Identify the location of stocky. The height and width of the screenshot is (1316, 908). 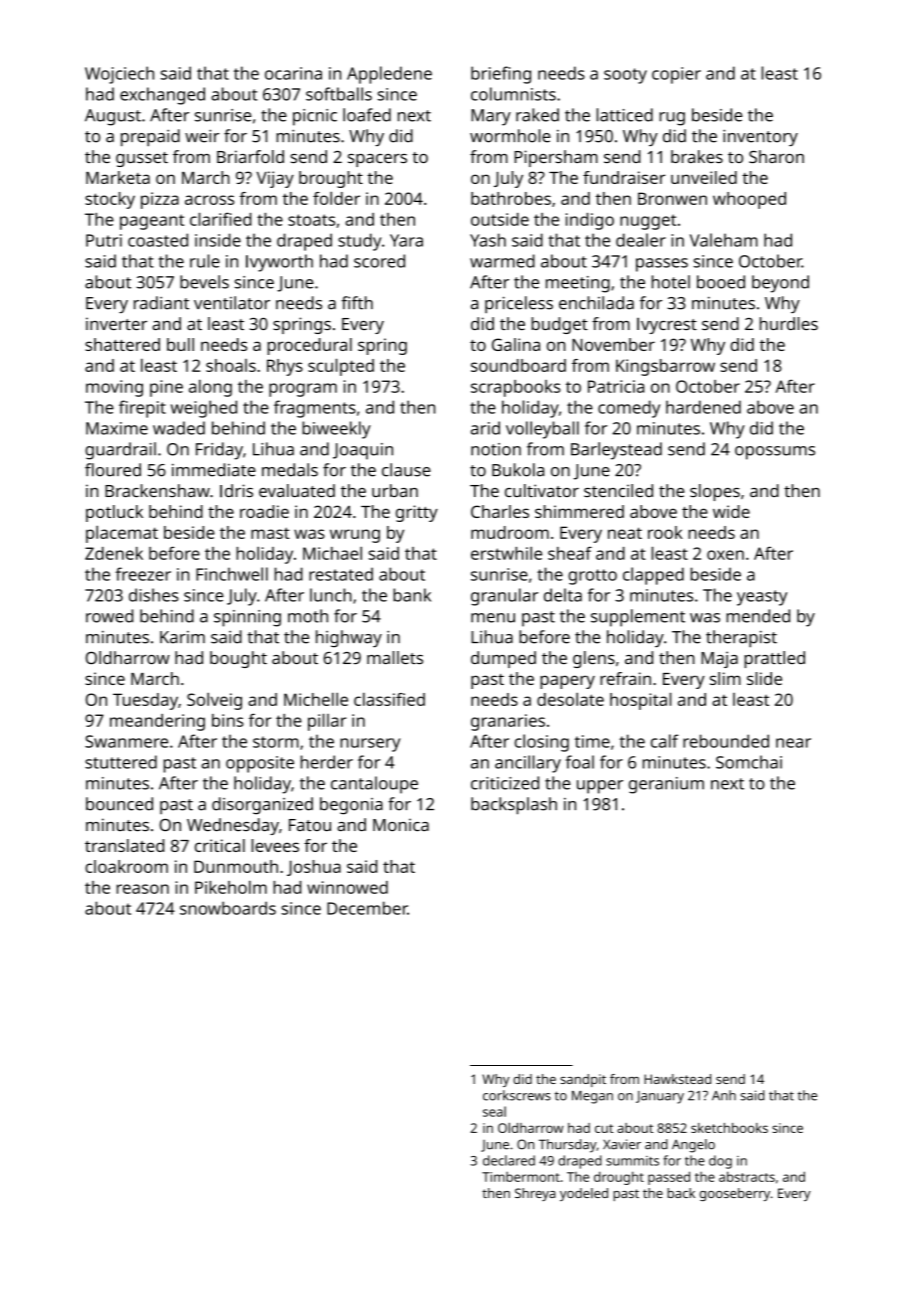
(110, 200).
